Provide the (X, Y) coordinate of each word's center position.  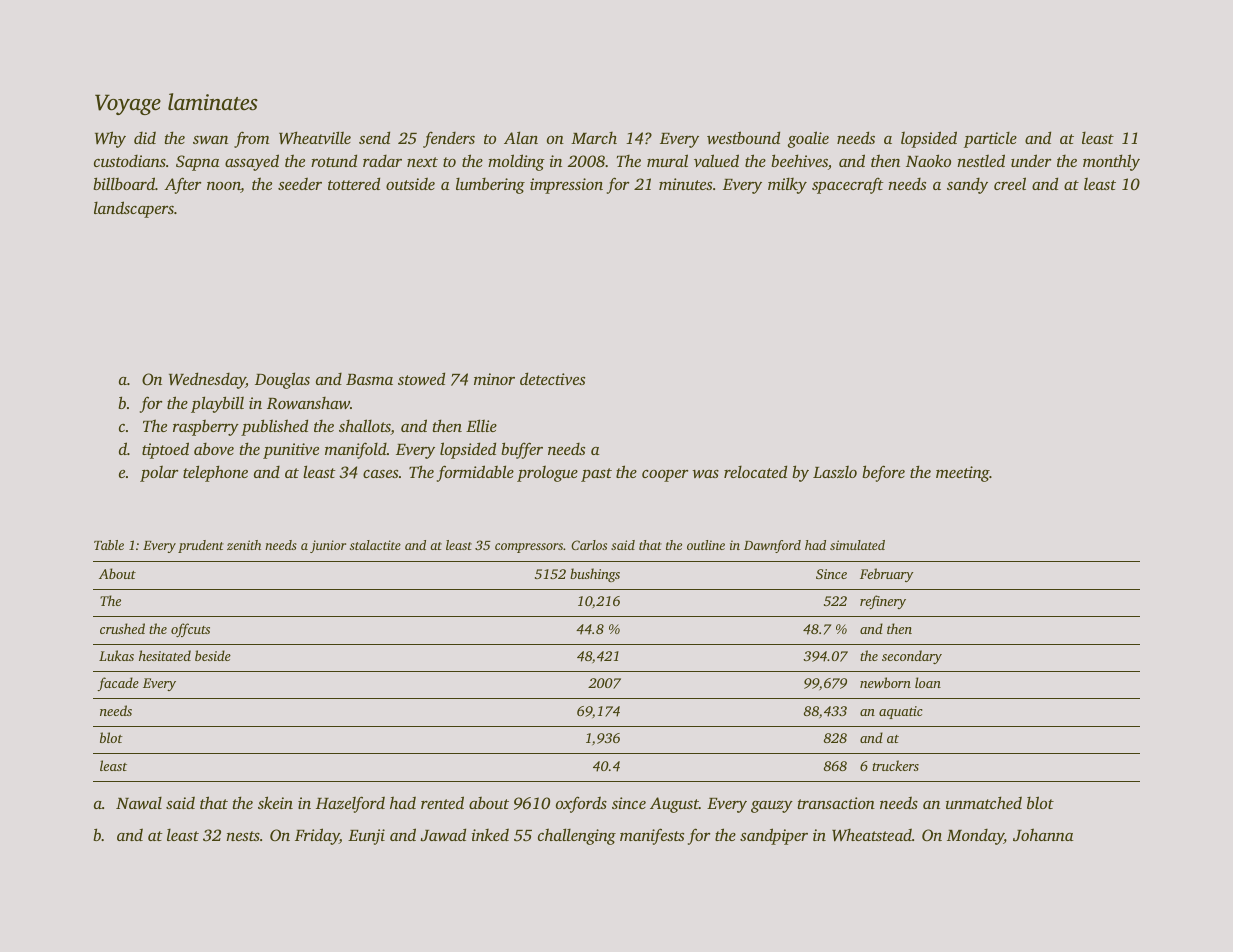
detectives (552, 378)
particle (990, 140)
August (674, 805)
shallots (365, 427)
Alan (521, 137)
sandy (967, 186)
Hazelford (350, 804)
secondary (912, 657)
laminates (213, 102)
